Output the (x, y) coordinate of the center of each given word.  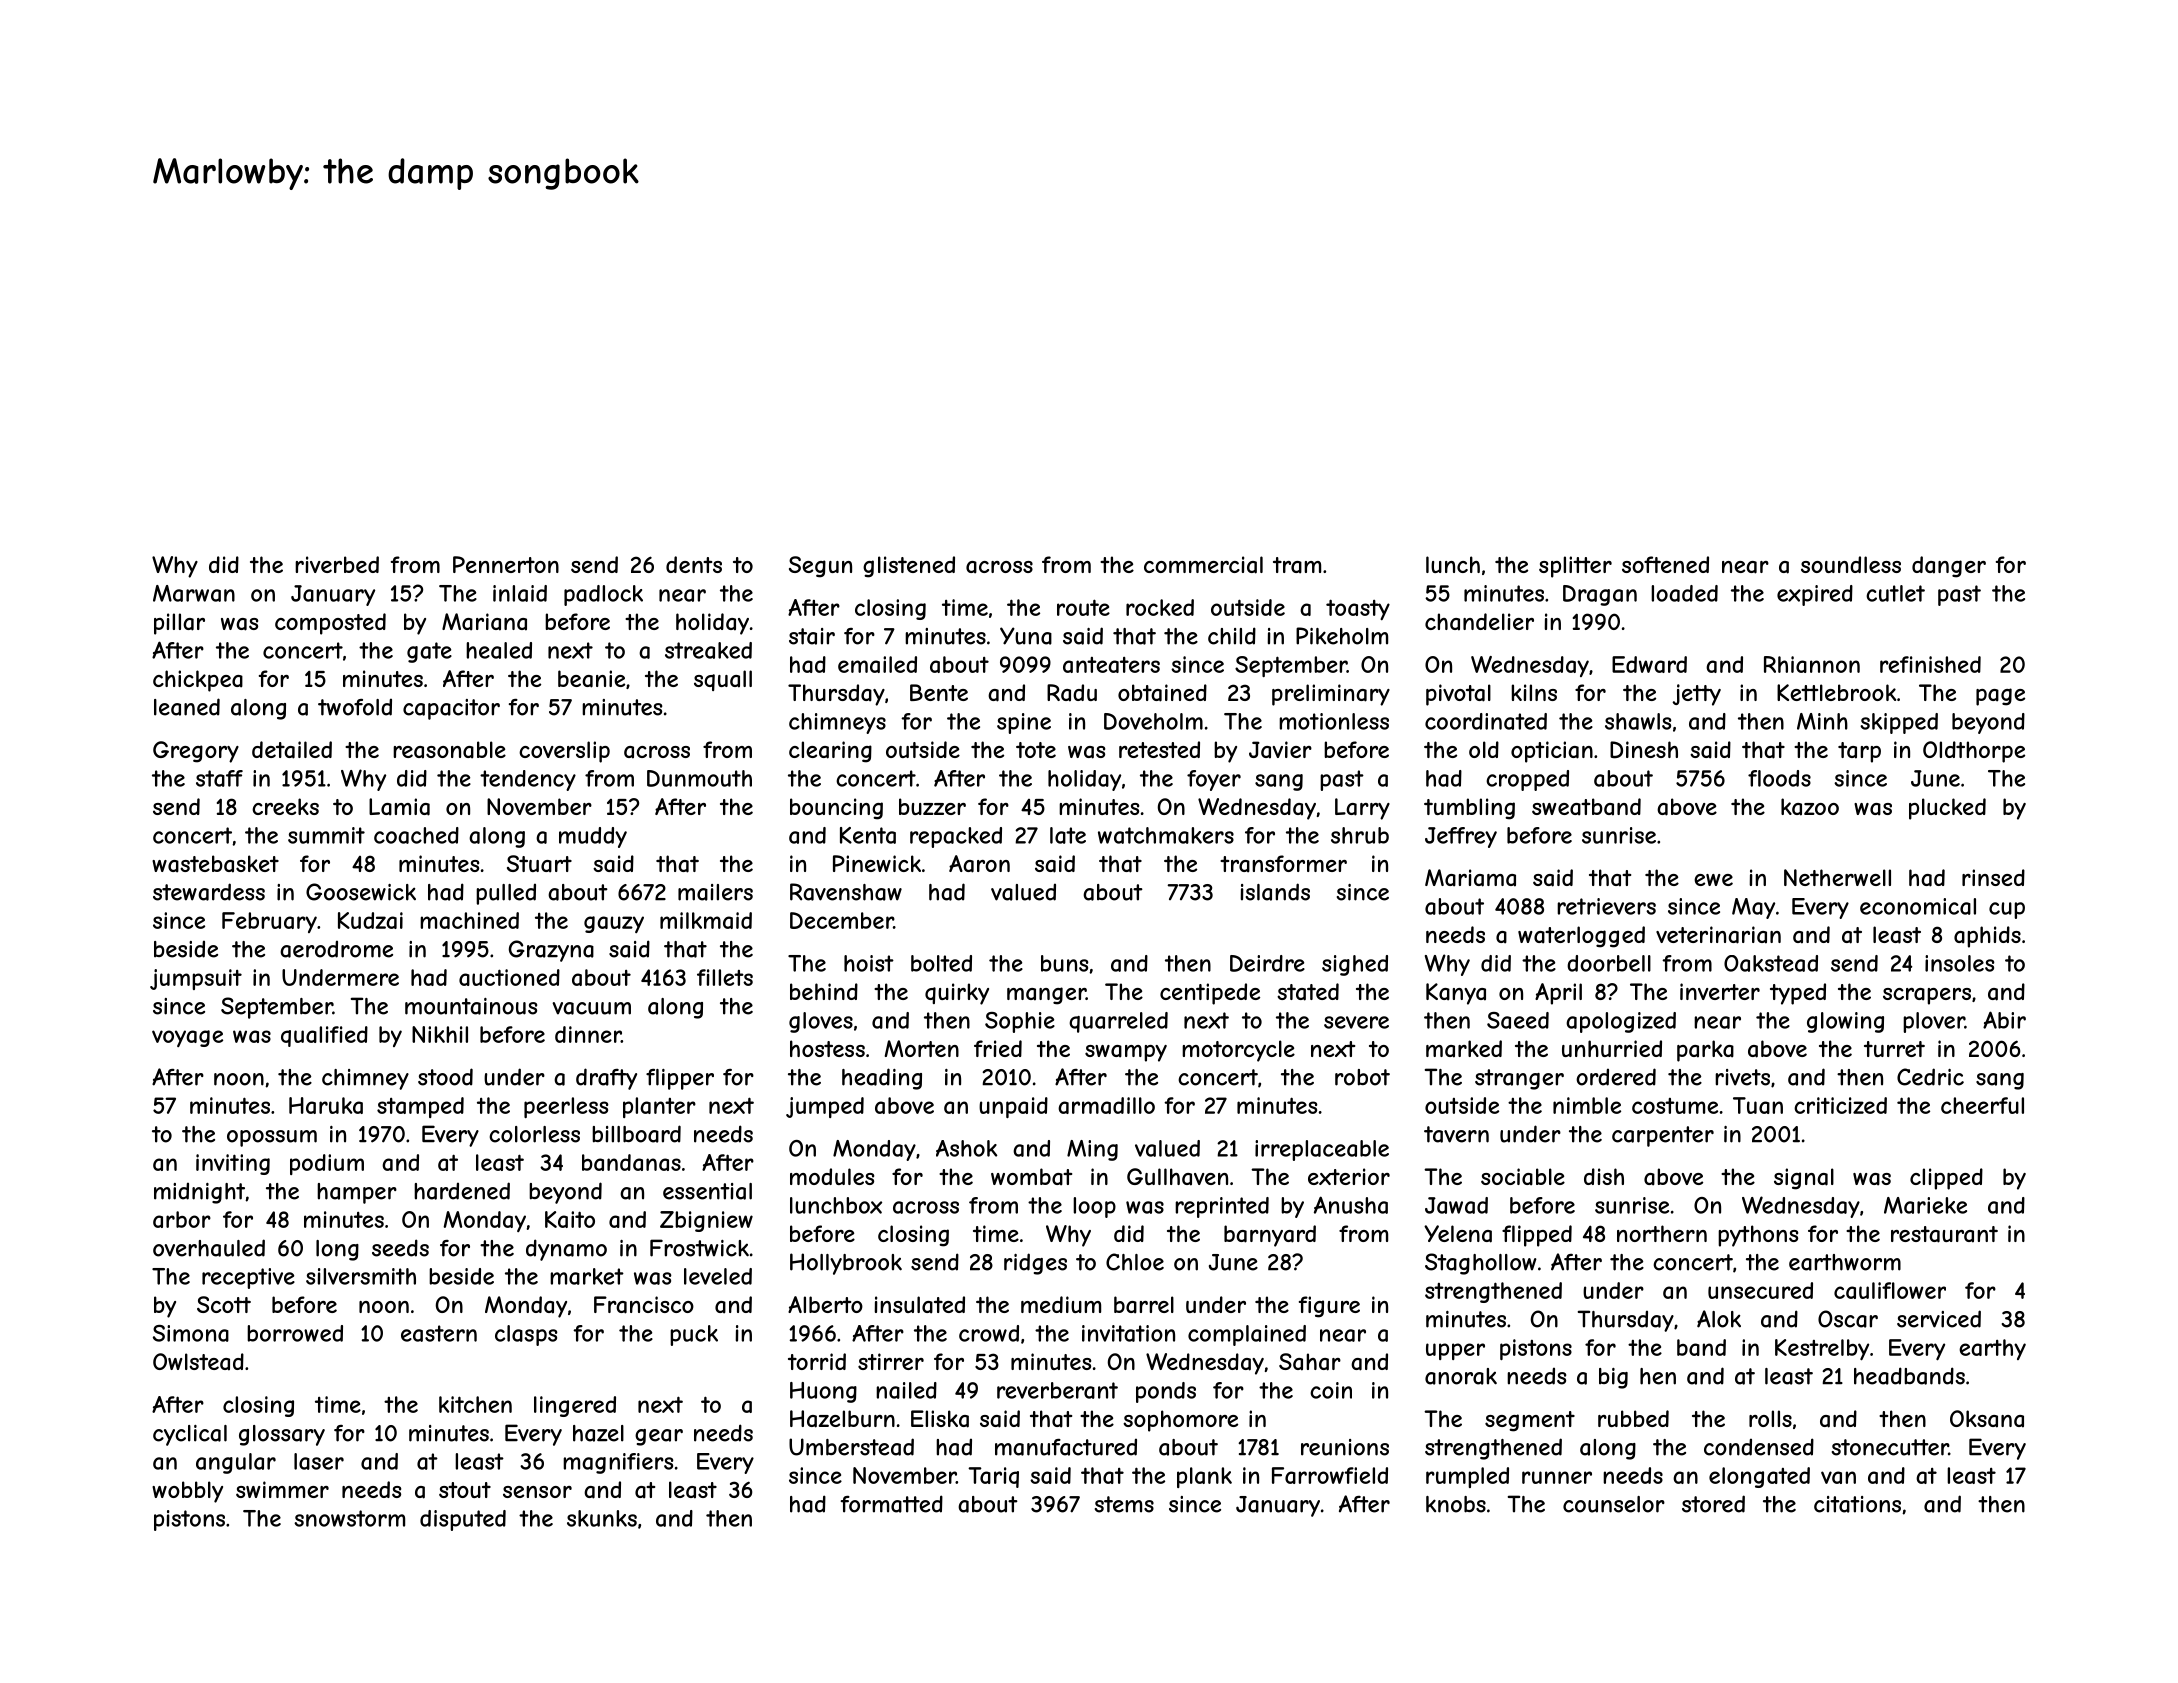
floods (1779, 778)
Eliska (940, 1419)
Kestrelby (1822, 1350)
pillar (179, 624)
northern (1662, 1233)
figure (1329, 1307)
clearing (830, 752)
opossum (272, 1138)
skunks (602, 1518)
